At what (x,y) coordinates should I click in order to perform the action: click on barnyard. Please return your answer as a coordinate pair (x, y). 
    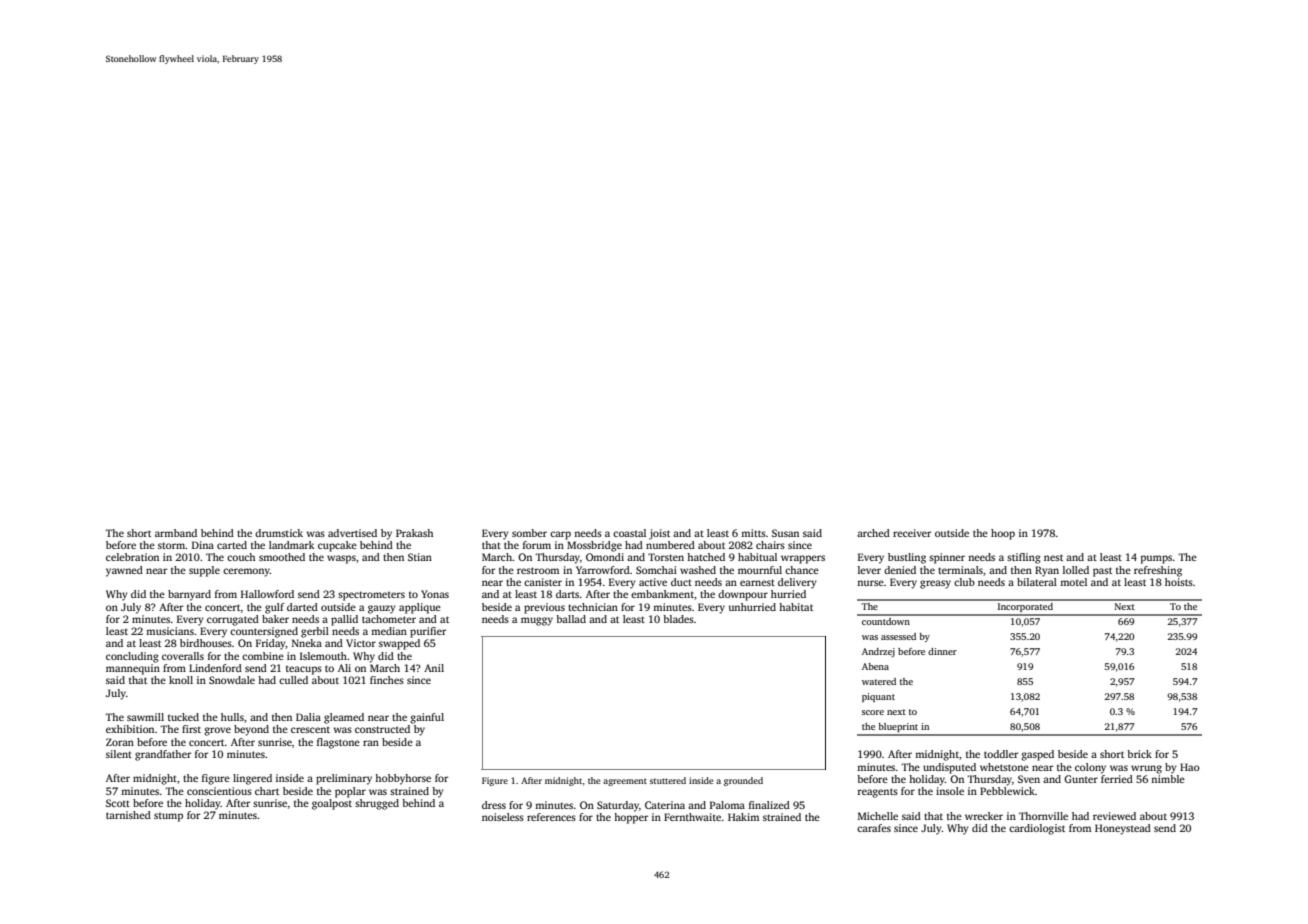
    Looking at the image, I should click on (189, 595).
